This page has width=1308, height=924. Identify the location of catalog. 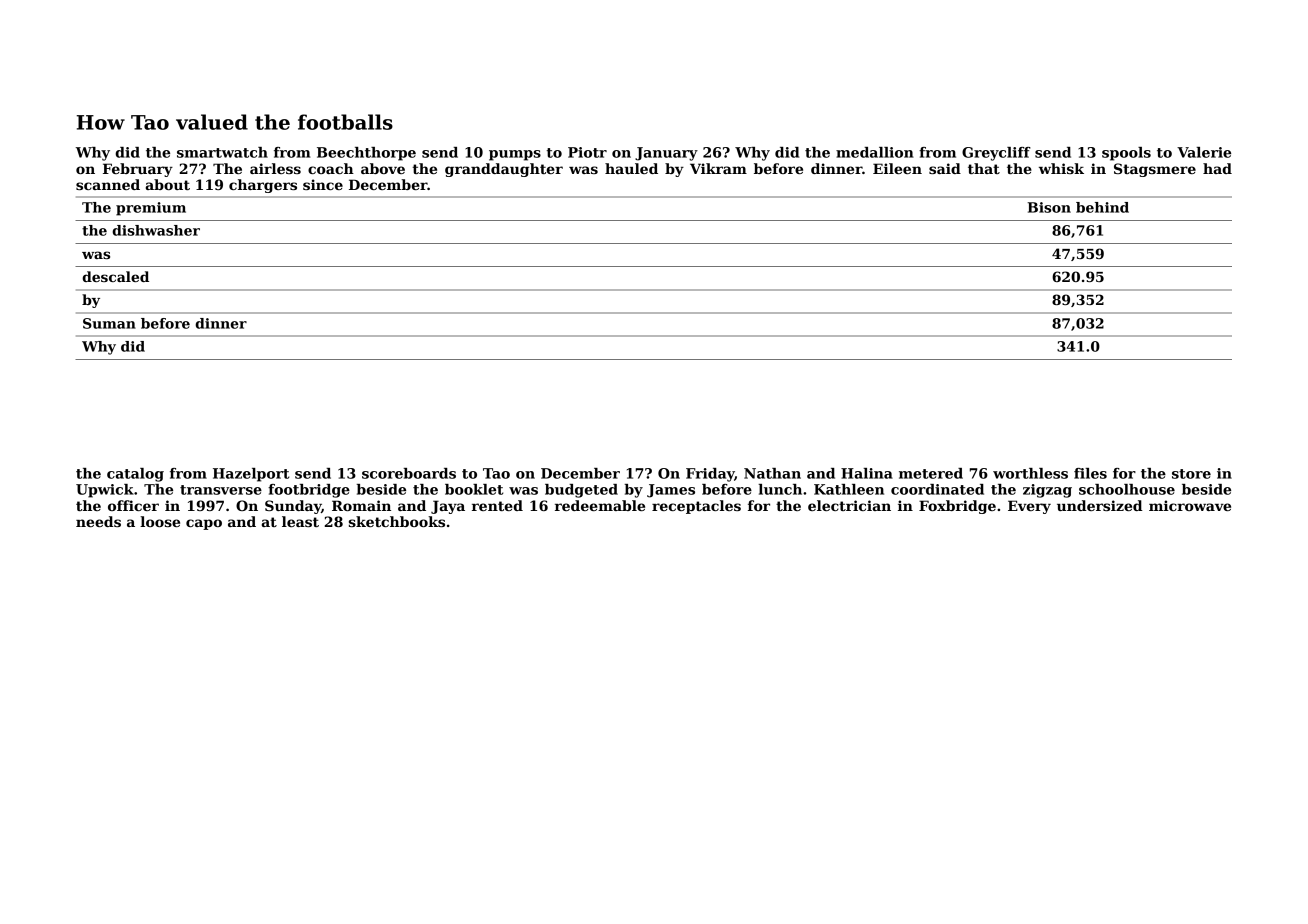
(135, 475).
